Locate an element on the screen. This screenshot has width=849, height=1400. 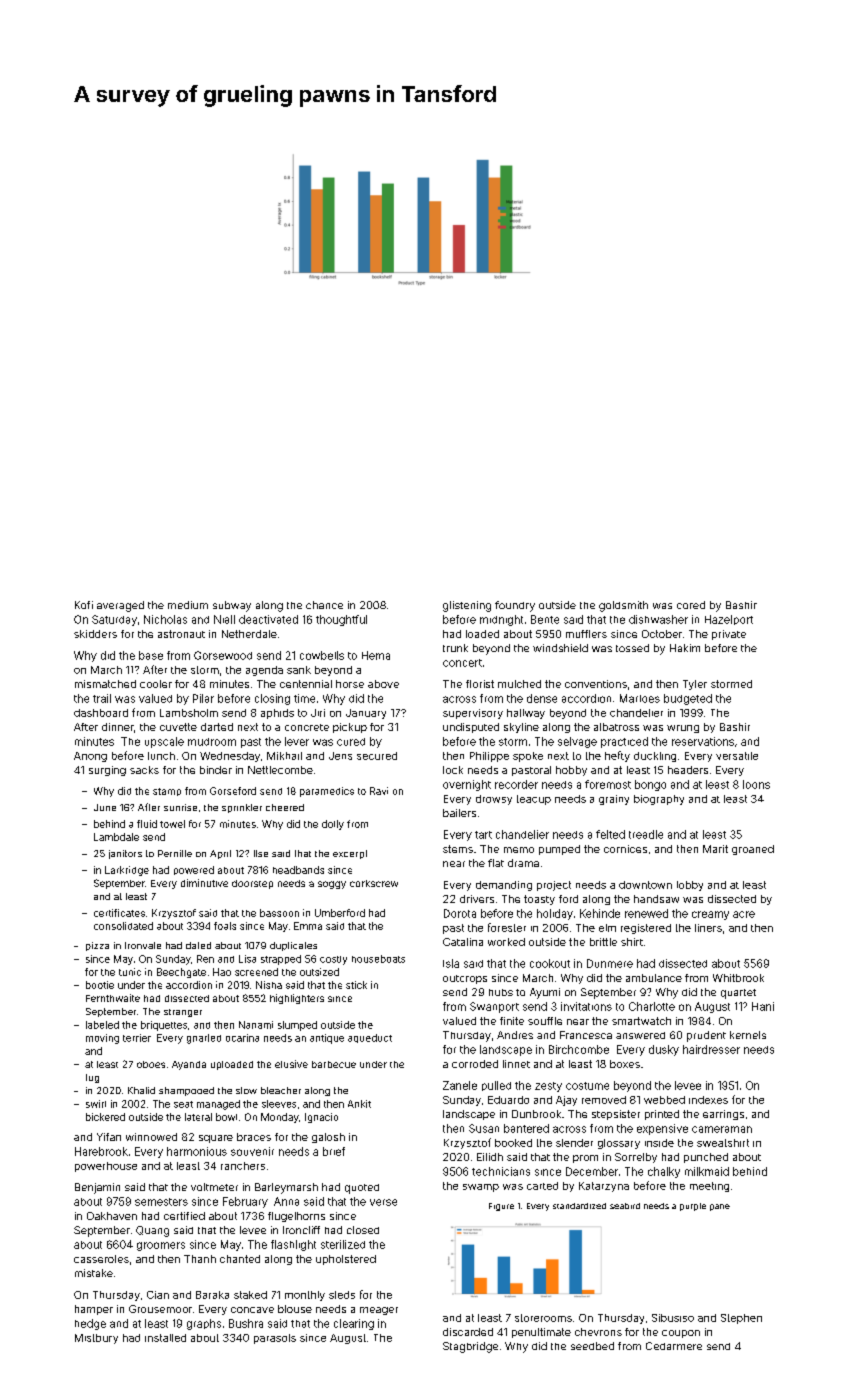
Zanele is located at coordinates (460, 1085).
